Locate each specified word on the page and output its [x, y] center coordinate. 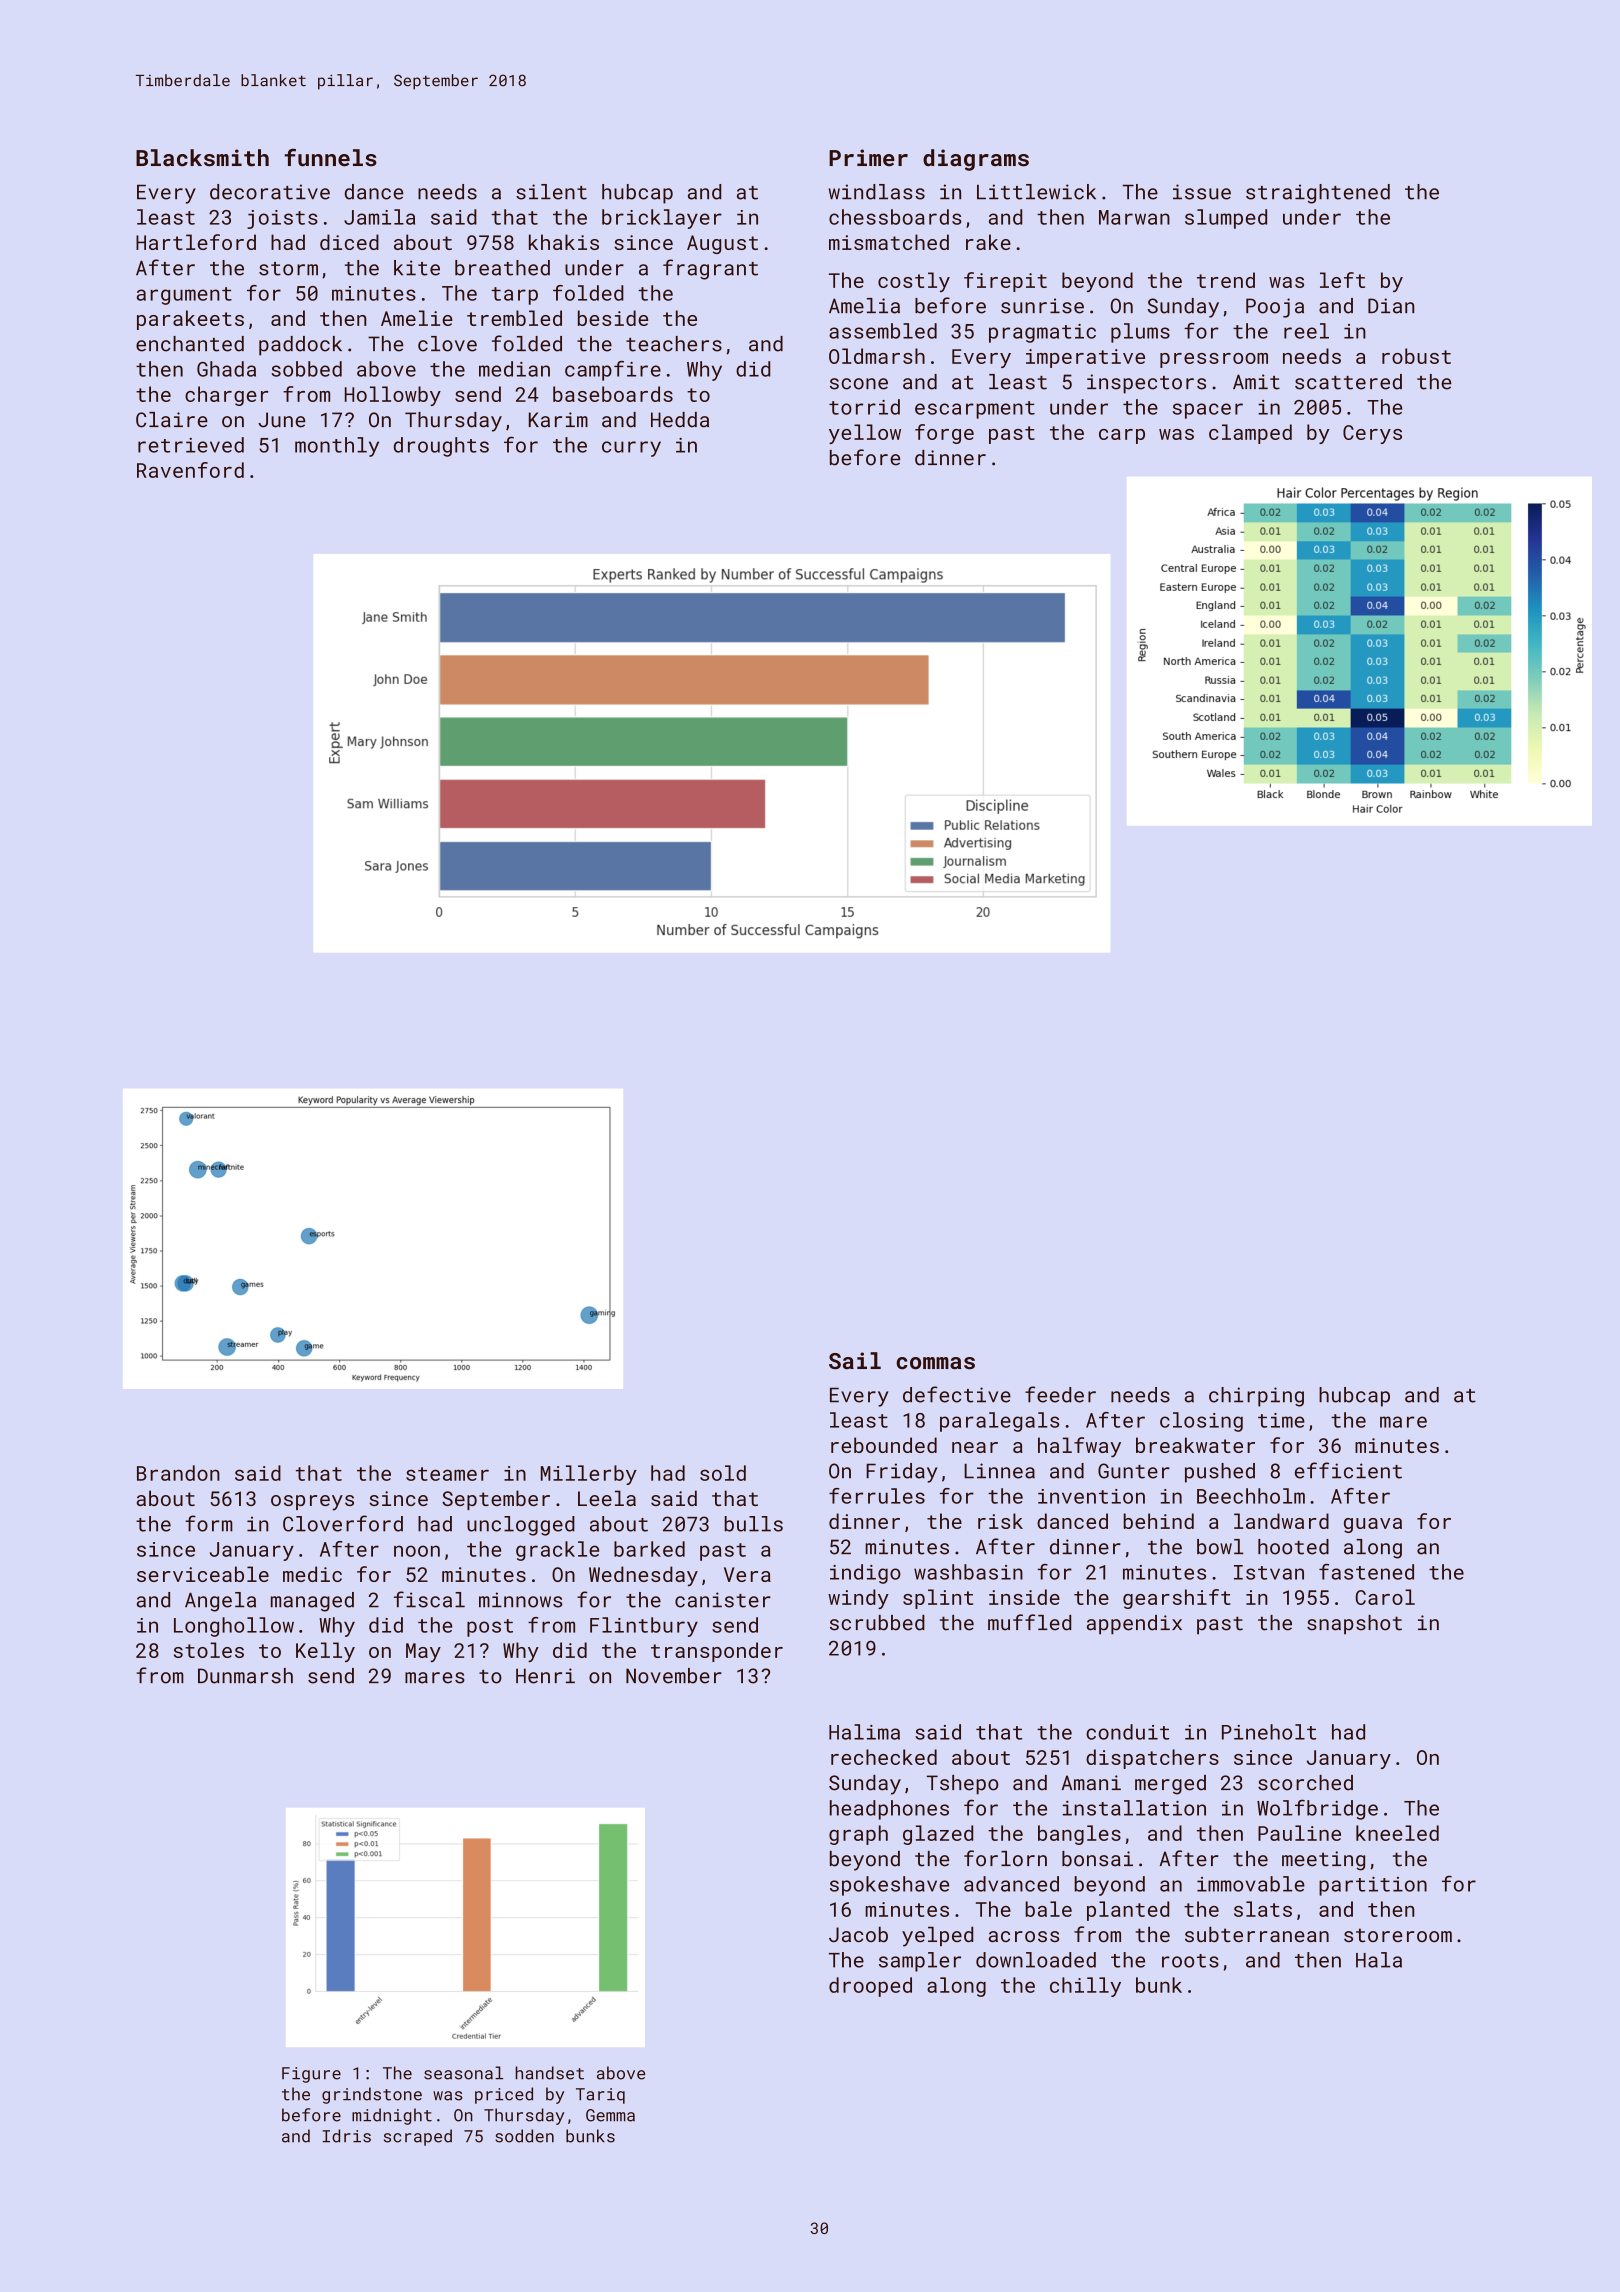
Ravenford [190, 470]
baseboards [613, 394]
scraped [418, 2137]
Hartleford [196, 242]
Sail [855, 1361]
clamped [1250, 434]
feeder [1060, 1394]
